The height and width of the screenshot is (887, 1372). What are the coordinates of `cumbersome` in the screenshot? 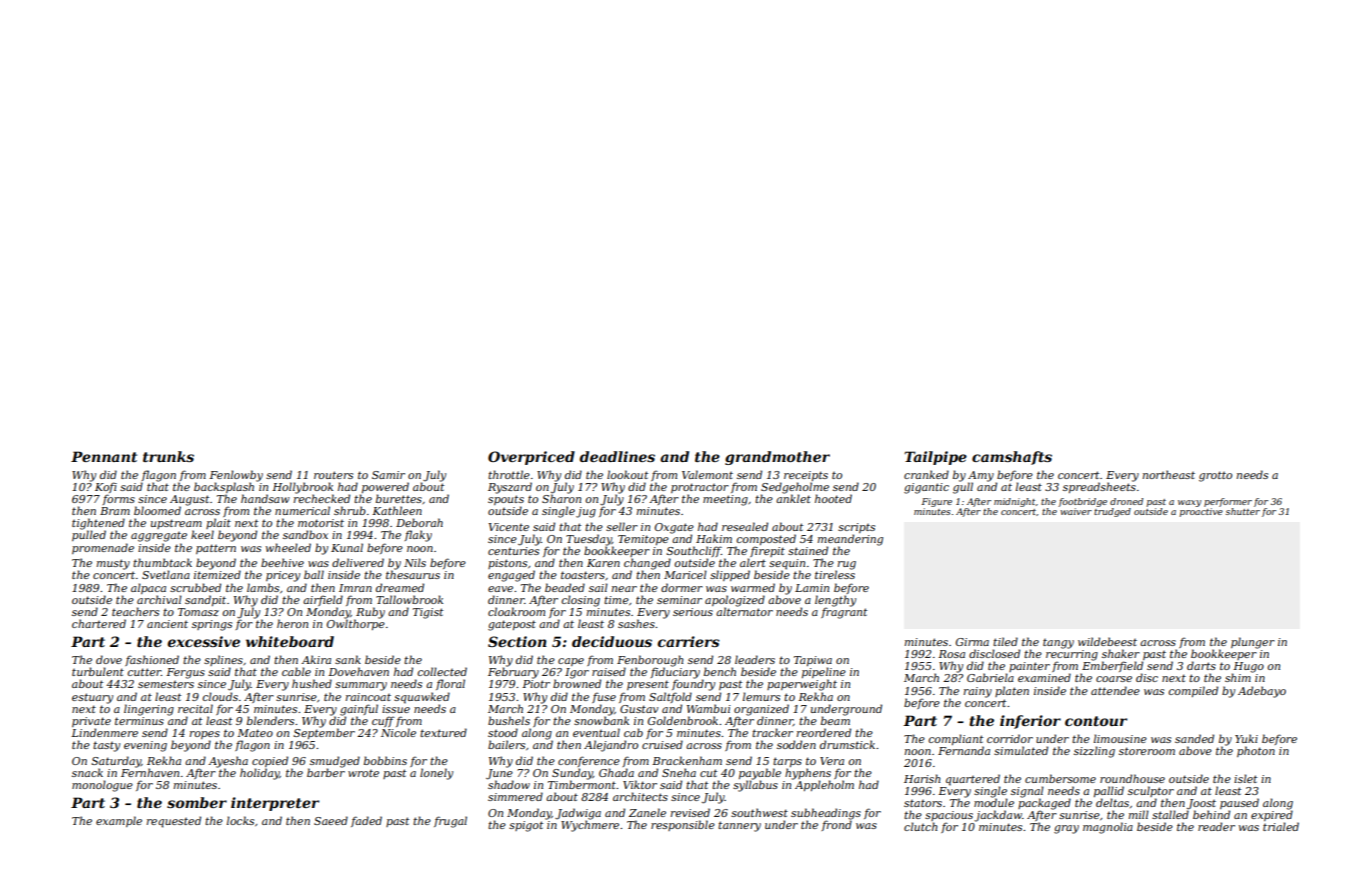 It's located at (1060, 778).
